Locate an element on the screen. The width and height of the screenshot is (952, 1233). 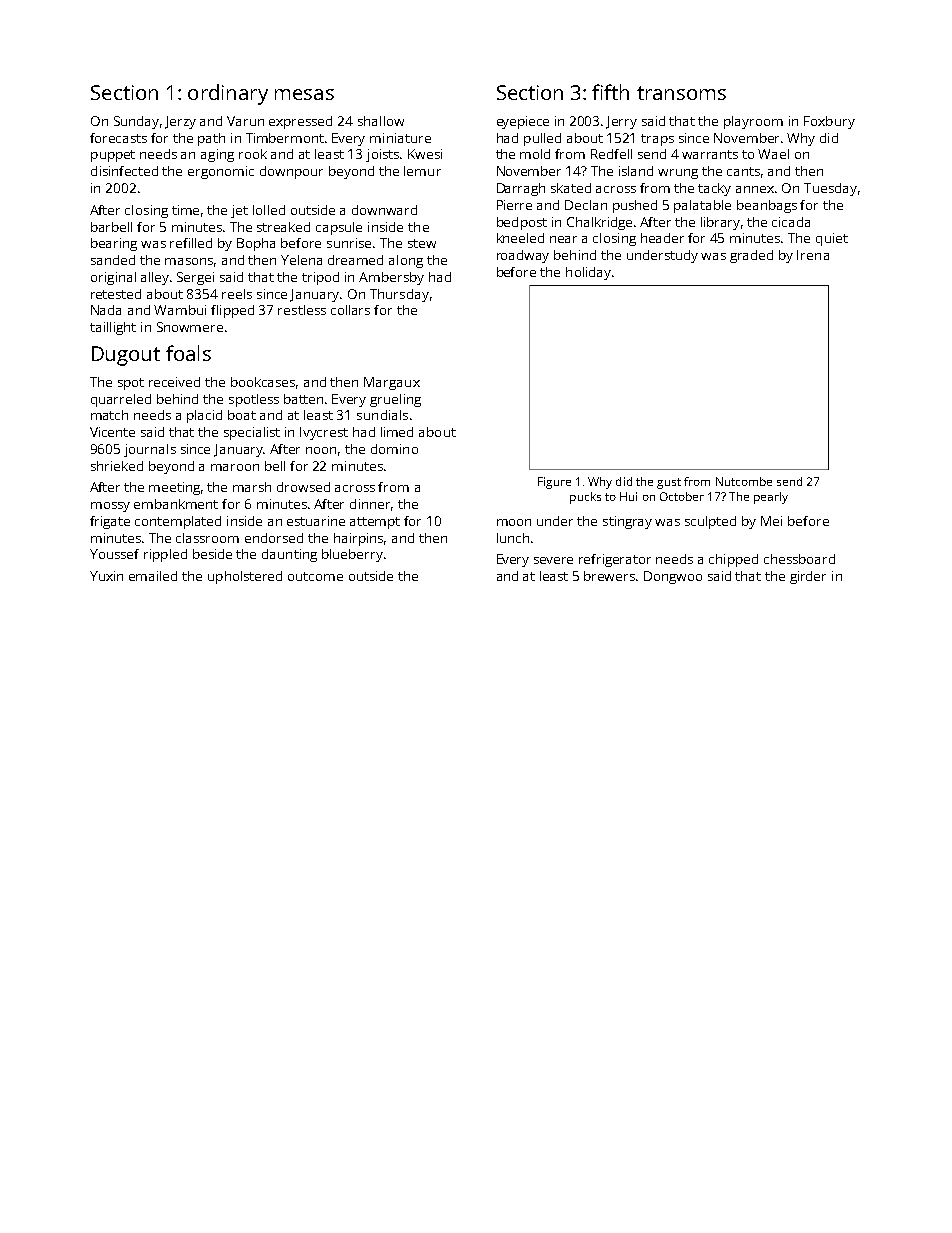
Pierre is located at coordinates (514, 205).
